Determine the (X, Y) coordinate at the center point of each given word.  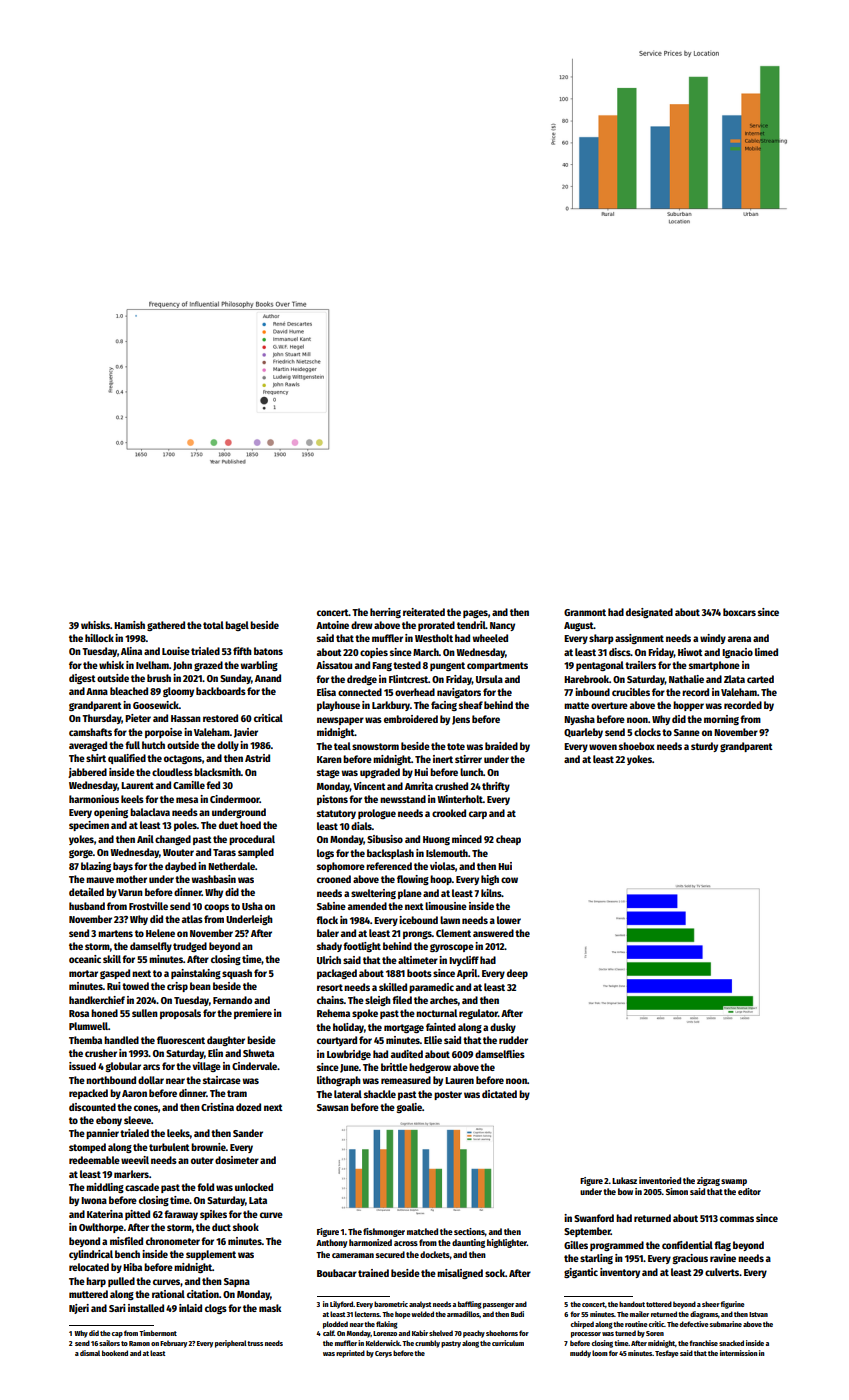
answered (493, 933)
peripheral (231, 1344)
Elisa (326, 692)
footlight (362, 947)
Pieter (138, 718)
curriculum (508, 1343)
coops (216, 908)
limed (766, 652)
